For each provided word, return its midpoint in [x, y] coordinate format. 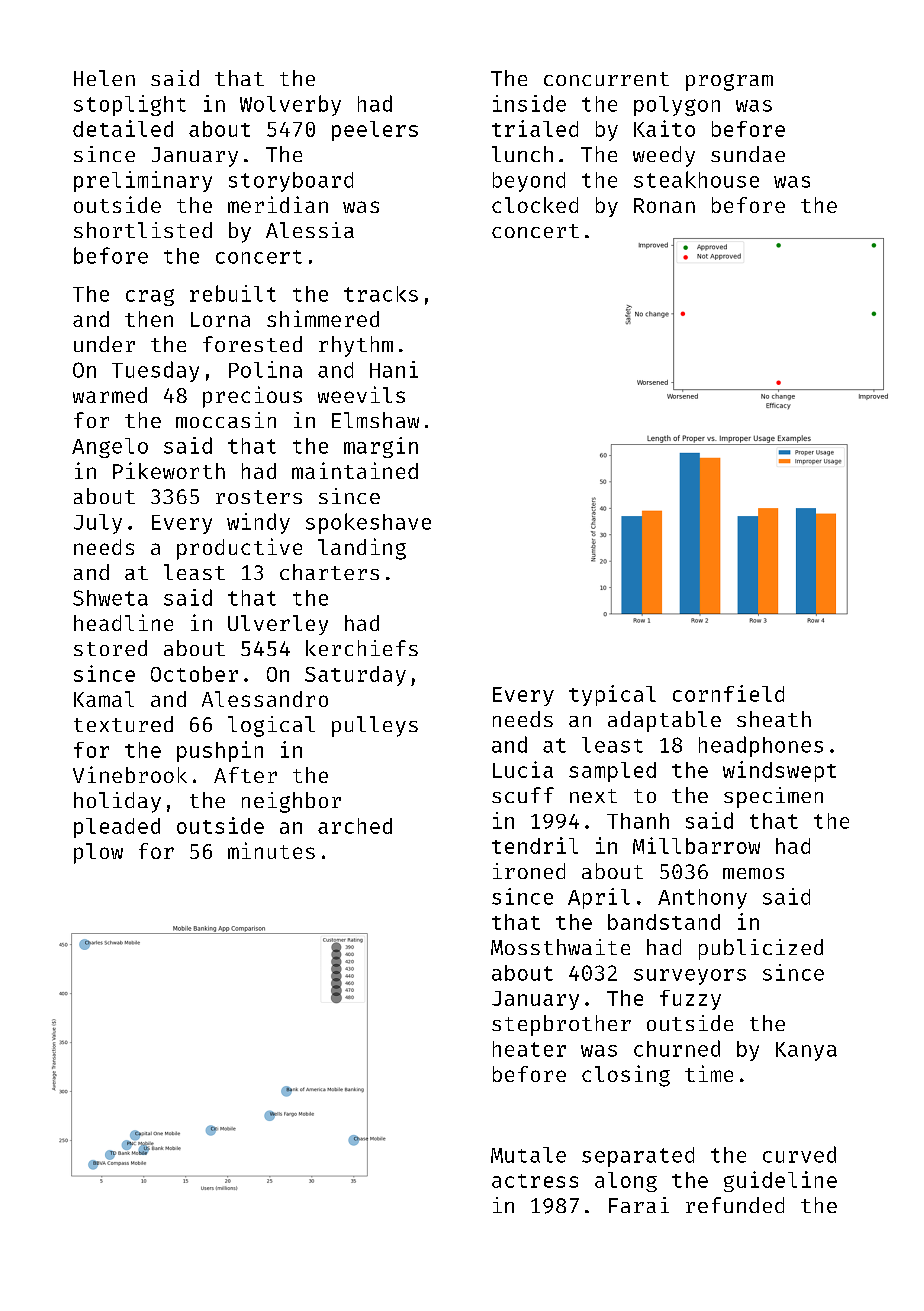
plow [98, 853]
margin [381, 447]
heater [529, 1049]
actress [535, 1181]
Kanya [806, 1051]
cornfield [728, 693]
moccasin [226, 420]
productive [239, 549]
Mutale [528, 1155]
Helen [104, 78]
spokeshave [368, 523]
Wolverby [290, 105]
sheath [774, 719]
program [729, 82]
